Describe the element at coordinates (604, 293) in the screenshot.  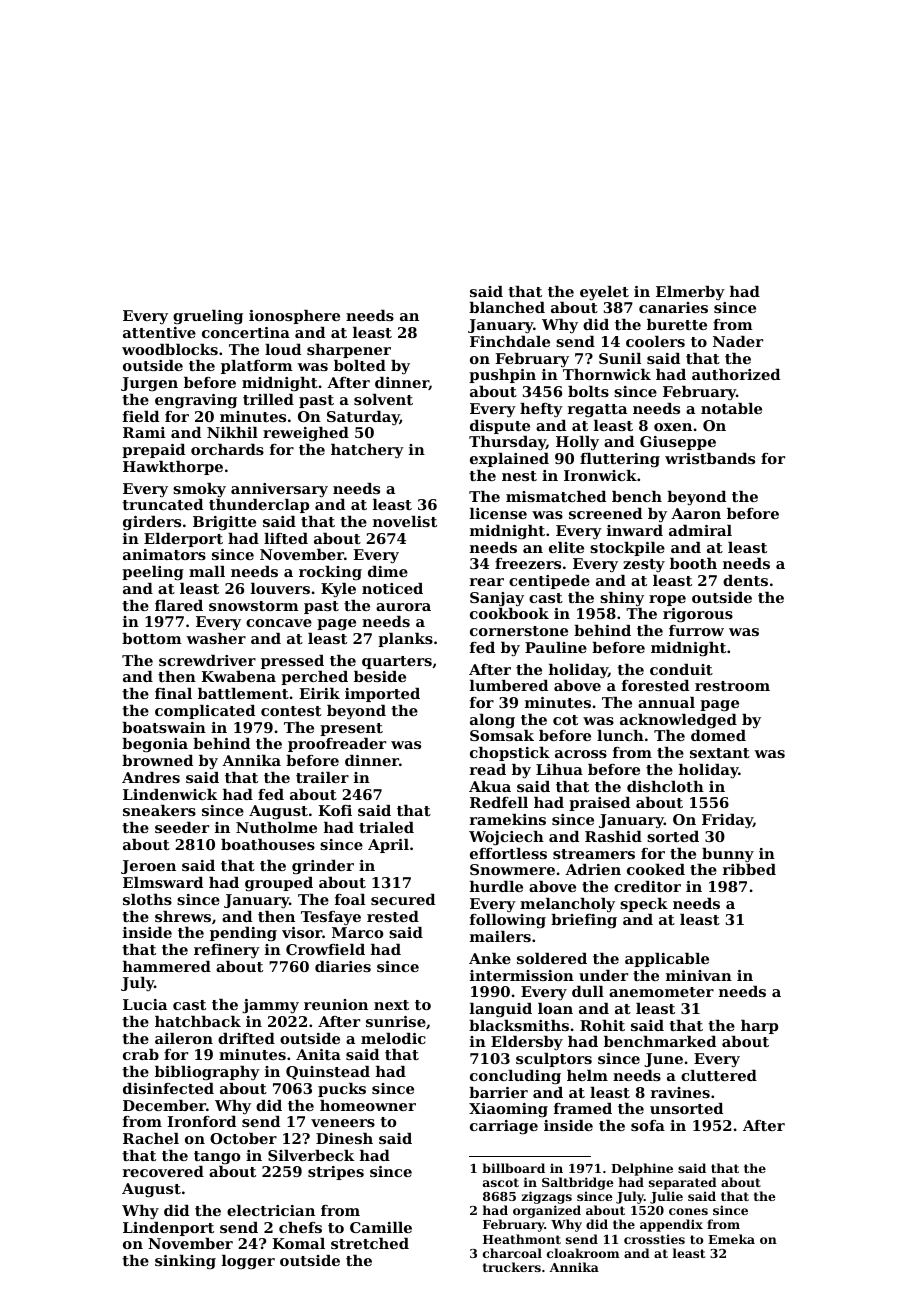
I see `eyelet` at that location.
